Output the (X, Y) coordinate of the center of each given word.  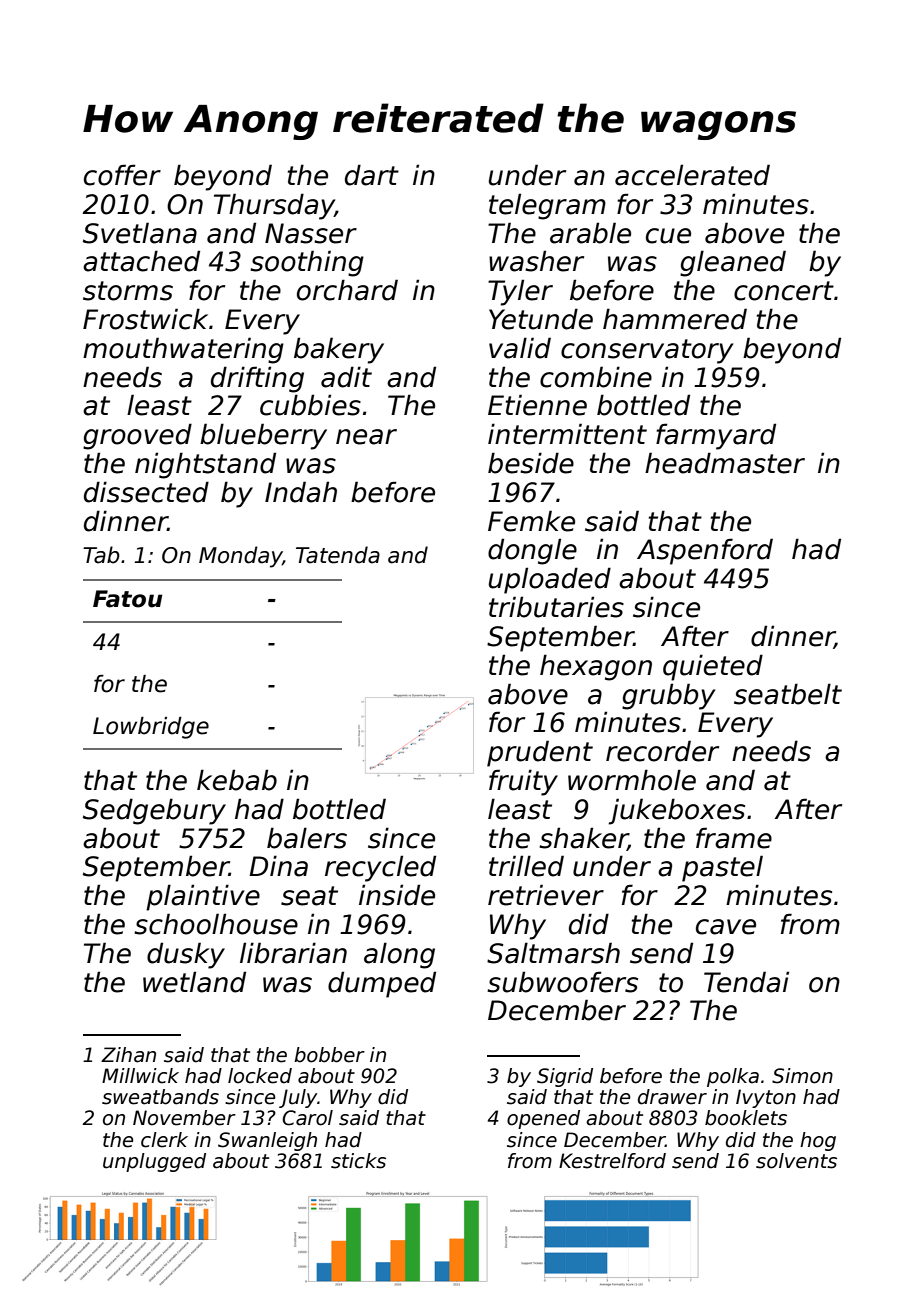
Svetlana (140, 233)
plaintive (203, 897)
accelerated (692, 175)
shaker (583, 838)
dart (372, 175)
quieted (713, 667)
